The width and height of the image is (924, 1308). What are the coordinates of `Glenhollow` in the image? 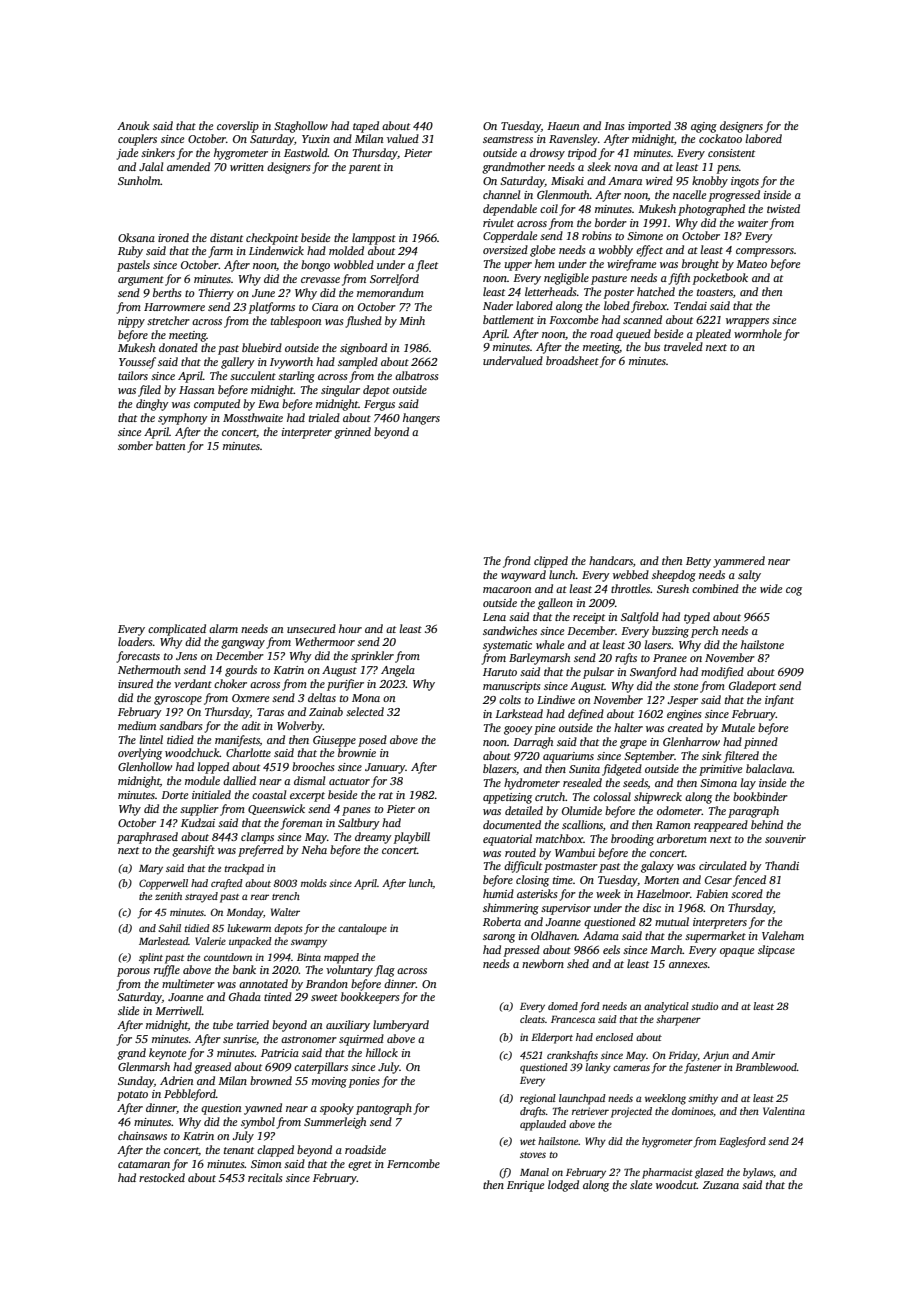 It's located at (145, 766).
